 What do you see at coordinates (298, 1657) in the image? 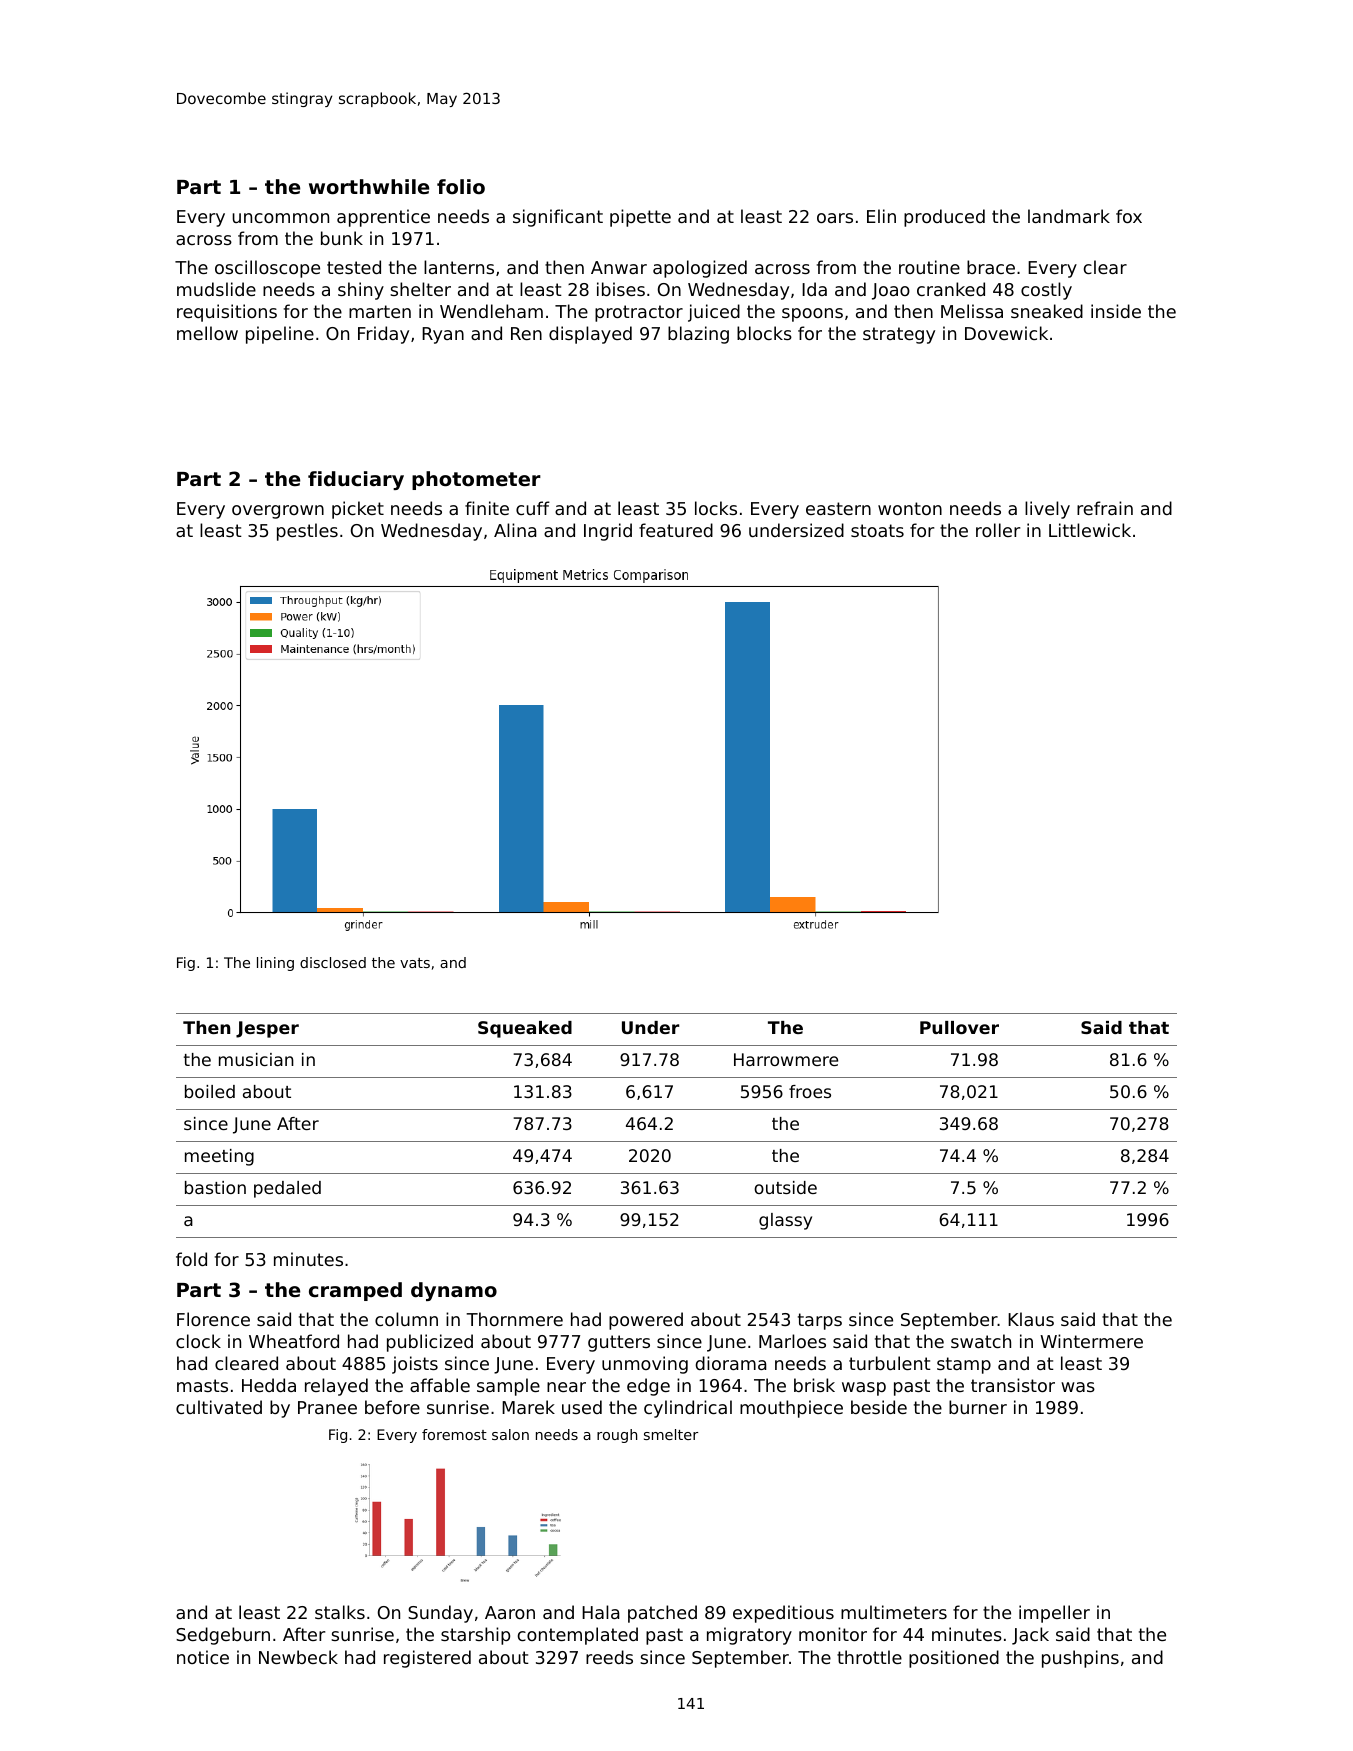
I see `Newbeck` at bounding box center [298, 1657].
